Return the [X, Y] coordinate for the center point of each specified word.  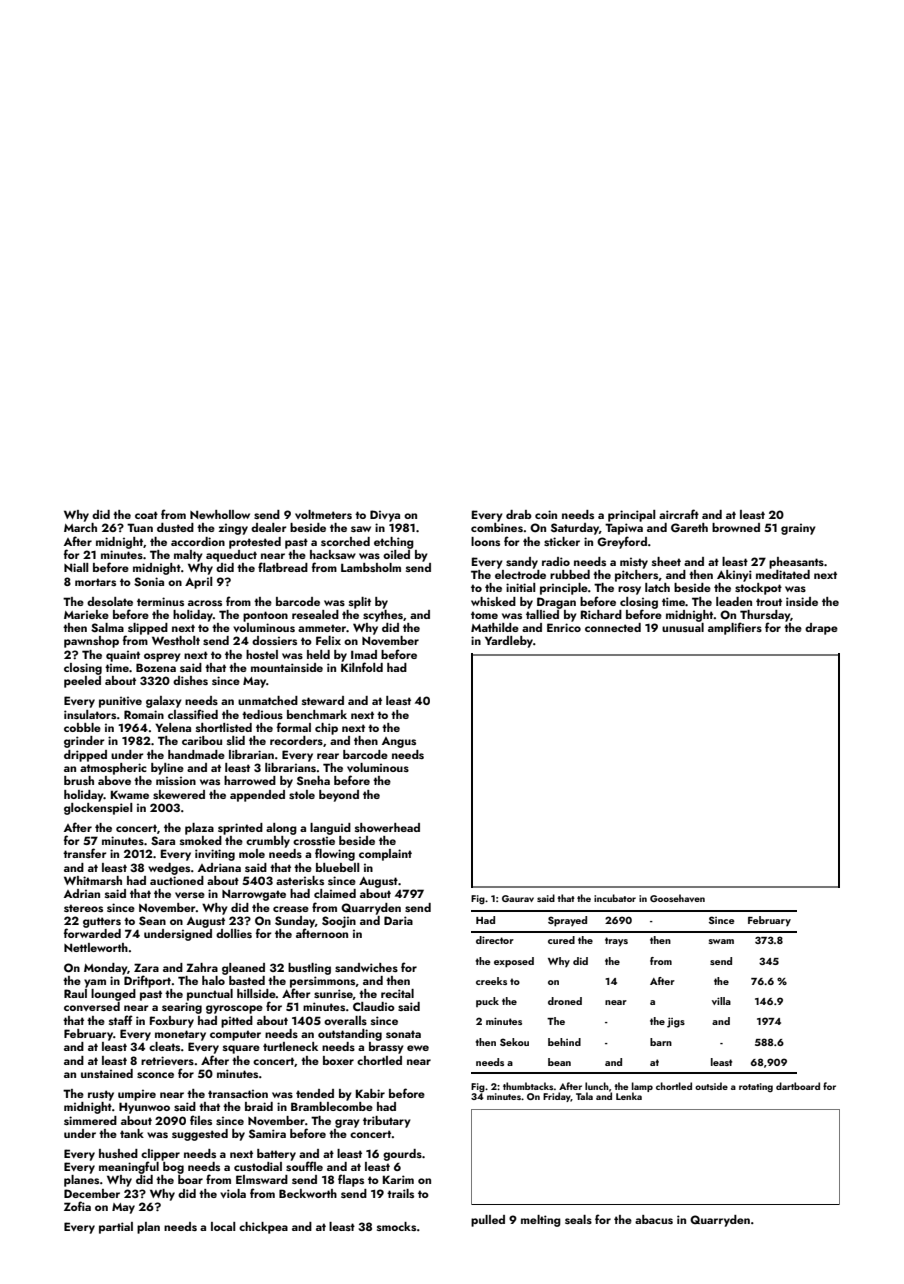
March [80, 527]
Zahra [202, 967]
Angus [399, 742]
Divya [385, 516]
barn [661, 1042]
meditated [783, 574]
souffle [304, 1166]
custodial [258, 1166]
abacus [654, 1219]
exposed [514, 962]
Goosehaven [677, 898]
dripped [85, 756]
